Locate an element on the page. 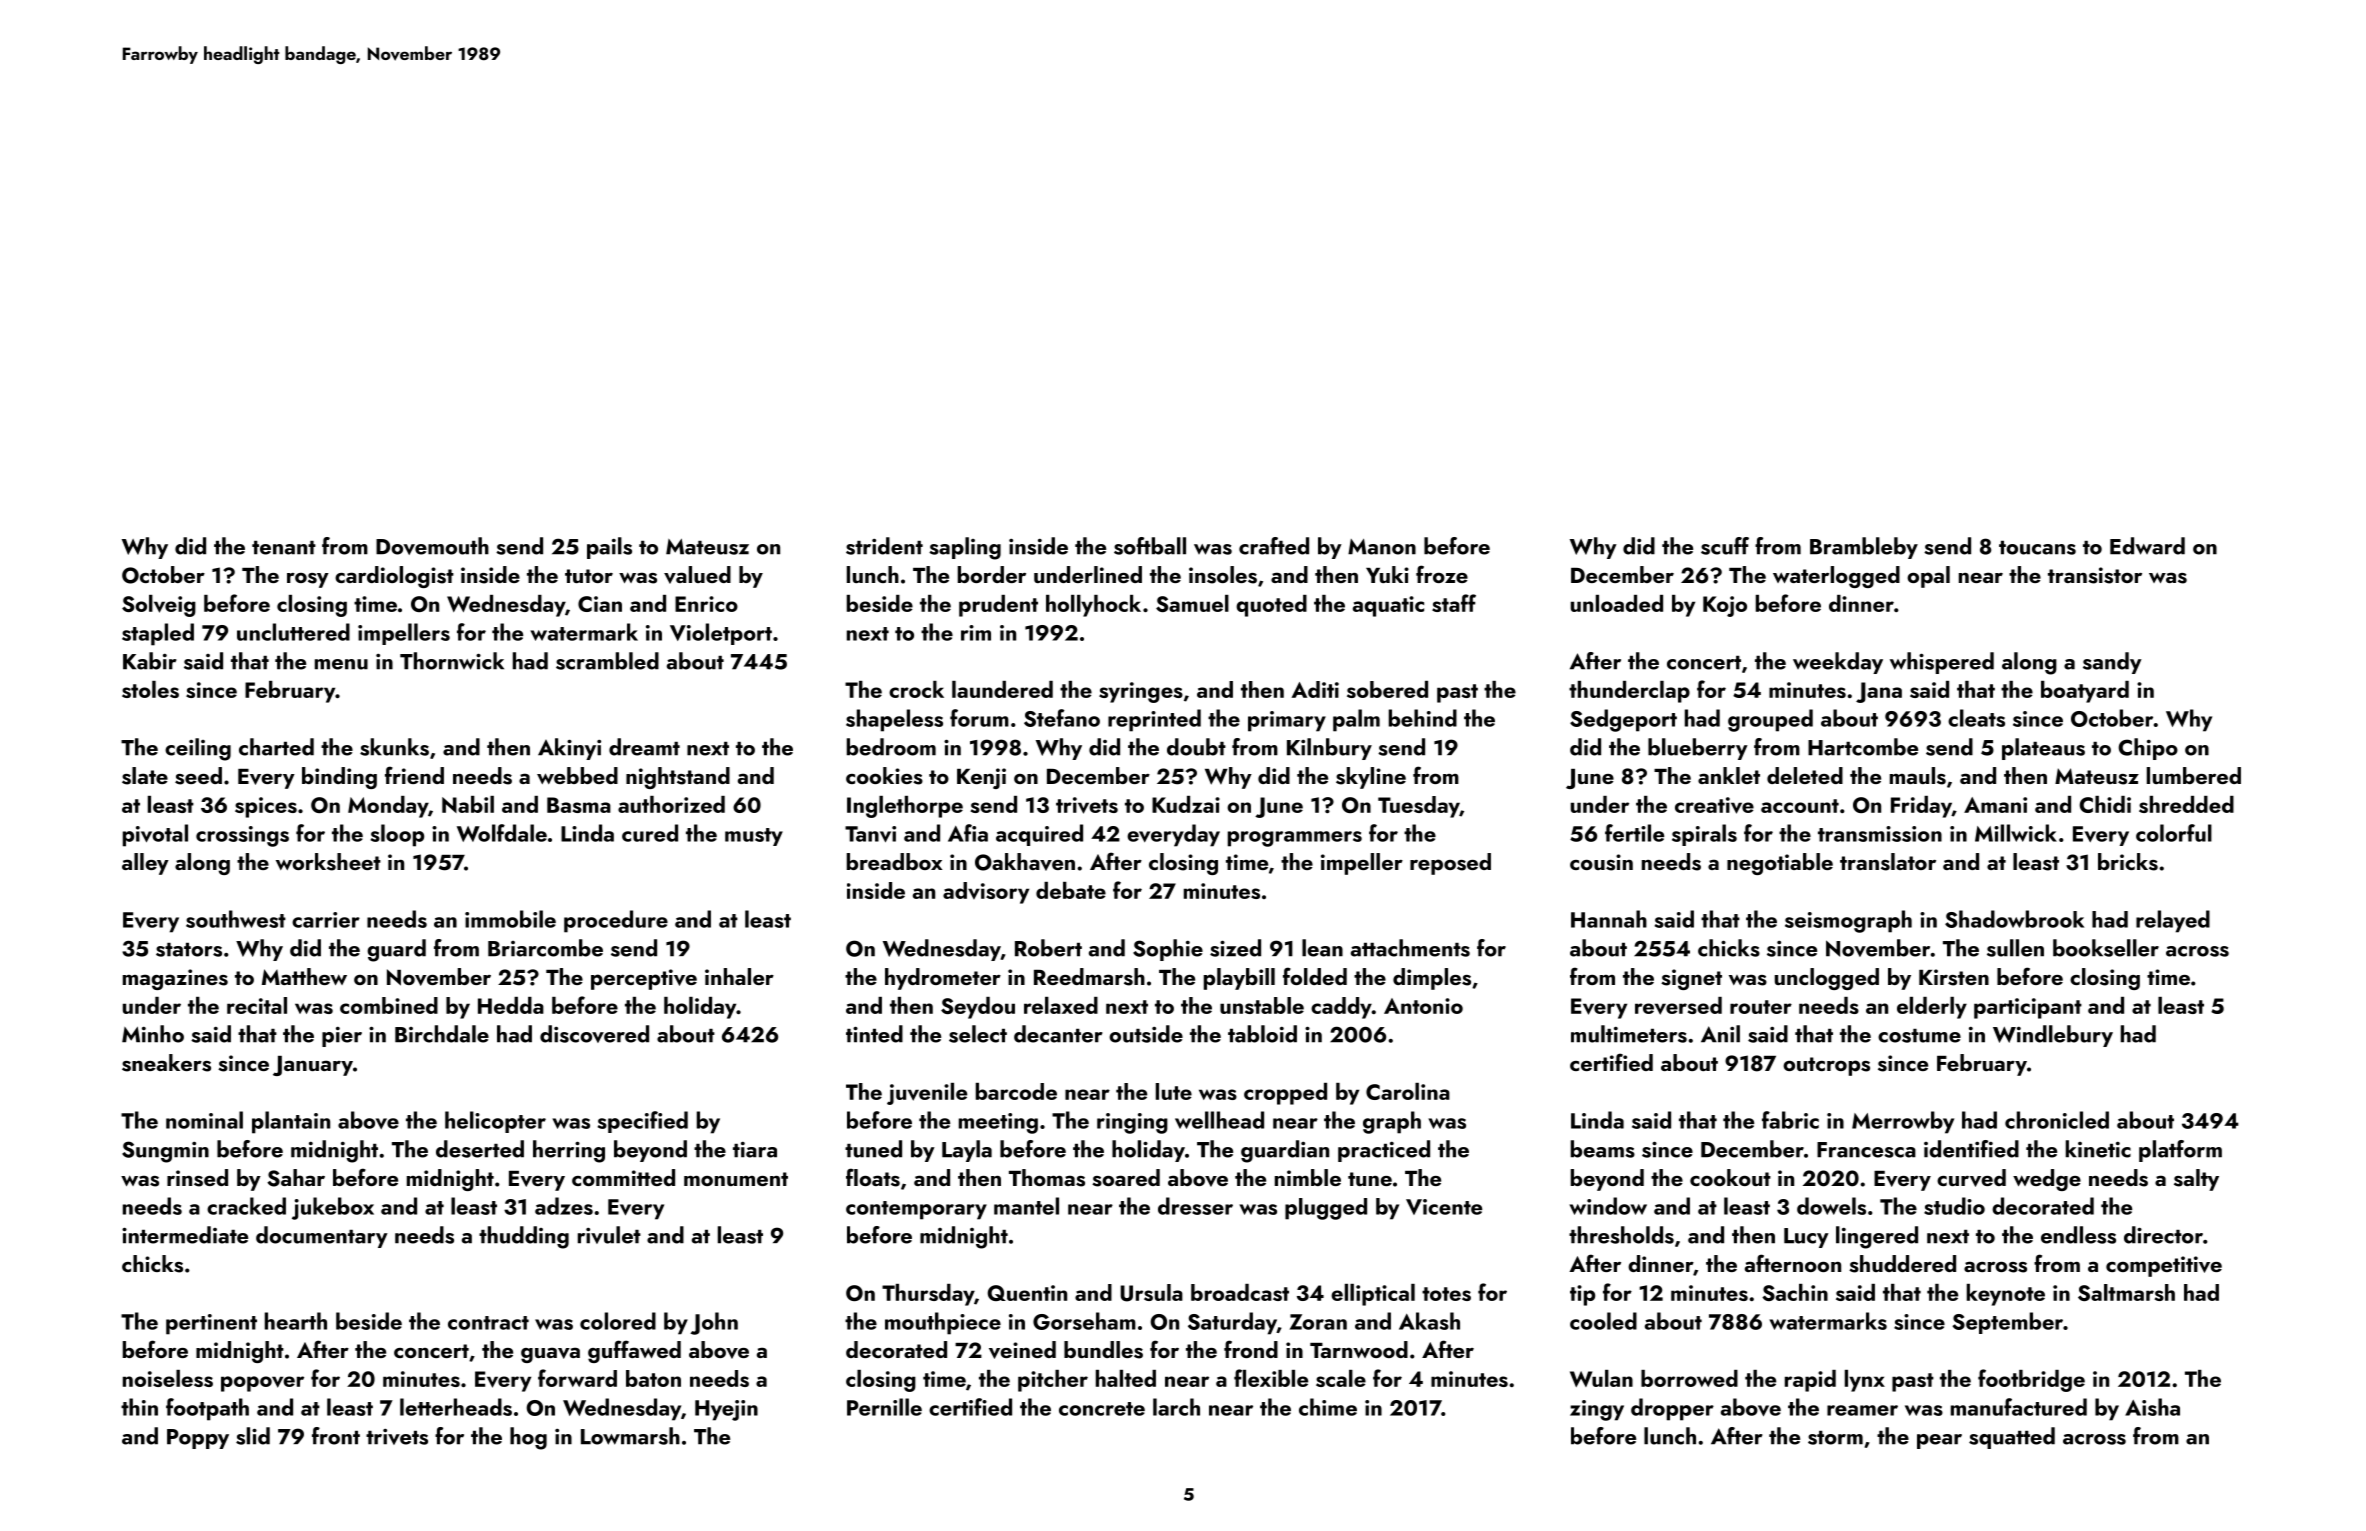  account is located at coordinates (1800, 806).
